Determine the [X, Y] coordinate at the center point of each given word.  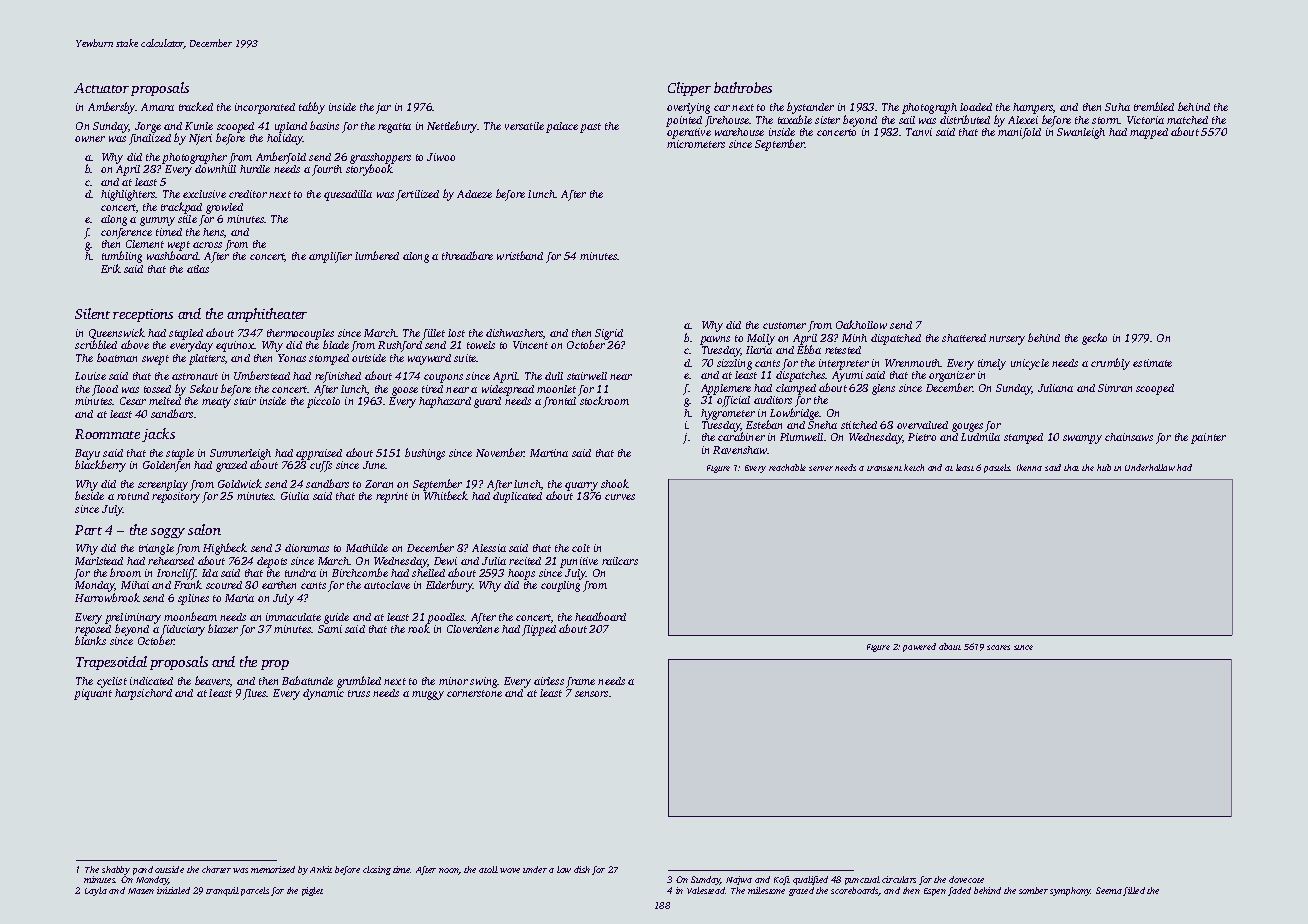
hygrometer [728, 414]
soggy [168, 533]
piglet [312, 891]
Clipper [689, 89]
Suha [1117, 107]
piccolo [323, 402]
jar [383, 108]
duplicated [517, 497]
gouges [967, 427]
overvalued [922, 425]
